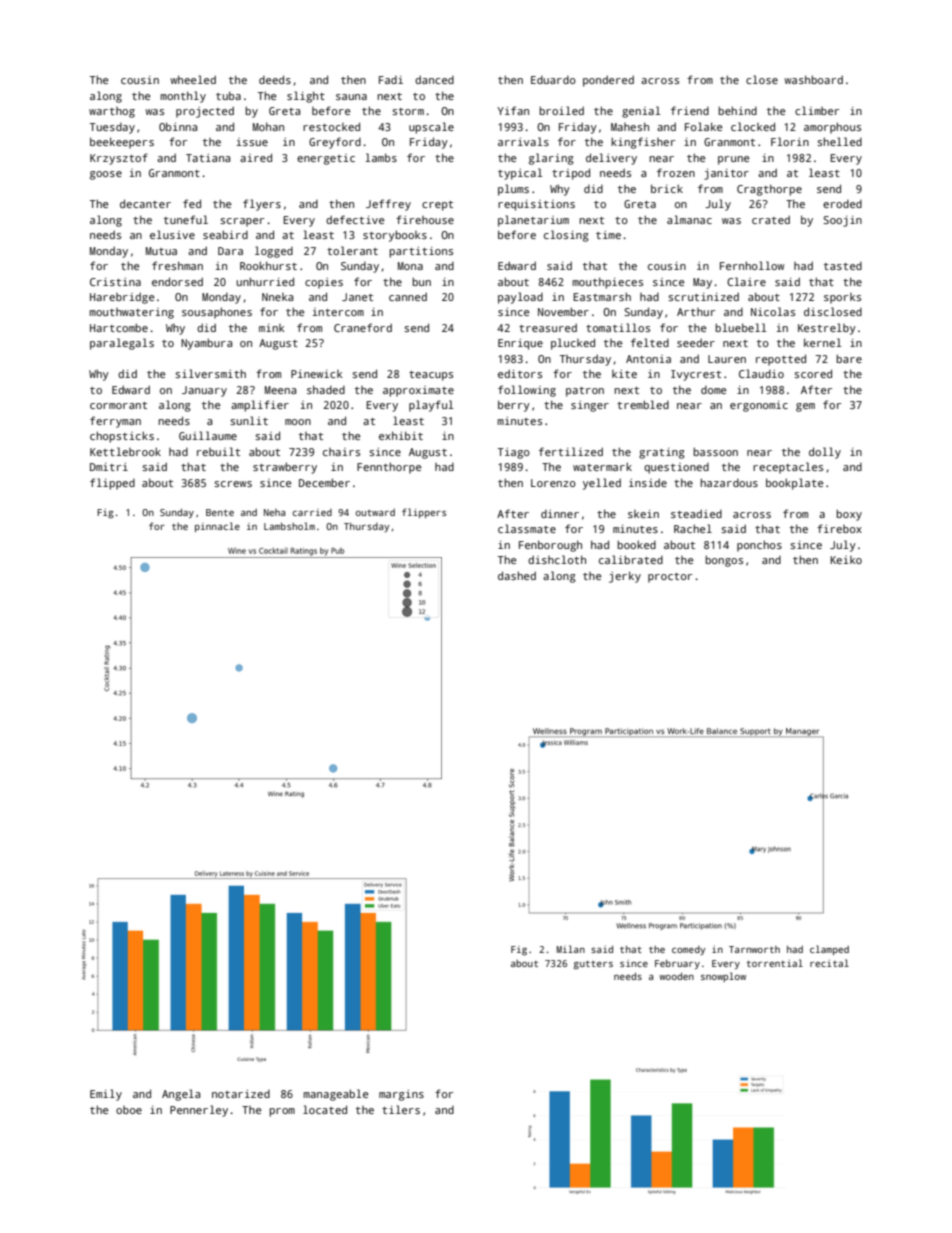 The width and height of the screenshot is (952, 1233). Describe the element at coordinates (181, 1095) in the screenshot. I see `Angela` at that location.
